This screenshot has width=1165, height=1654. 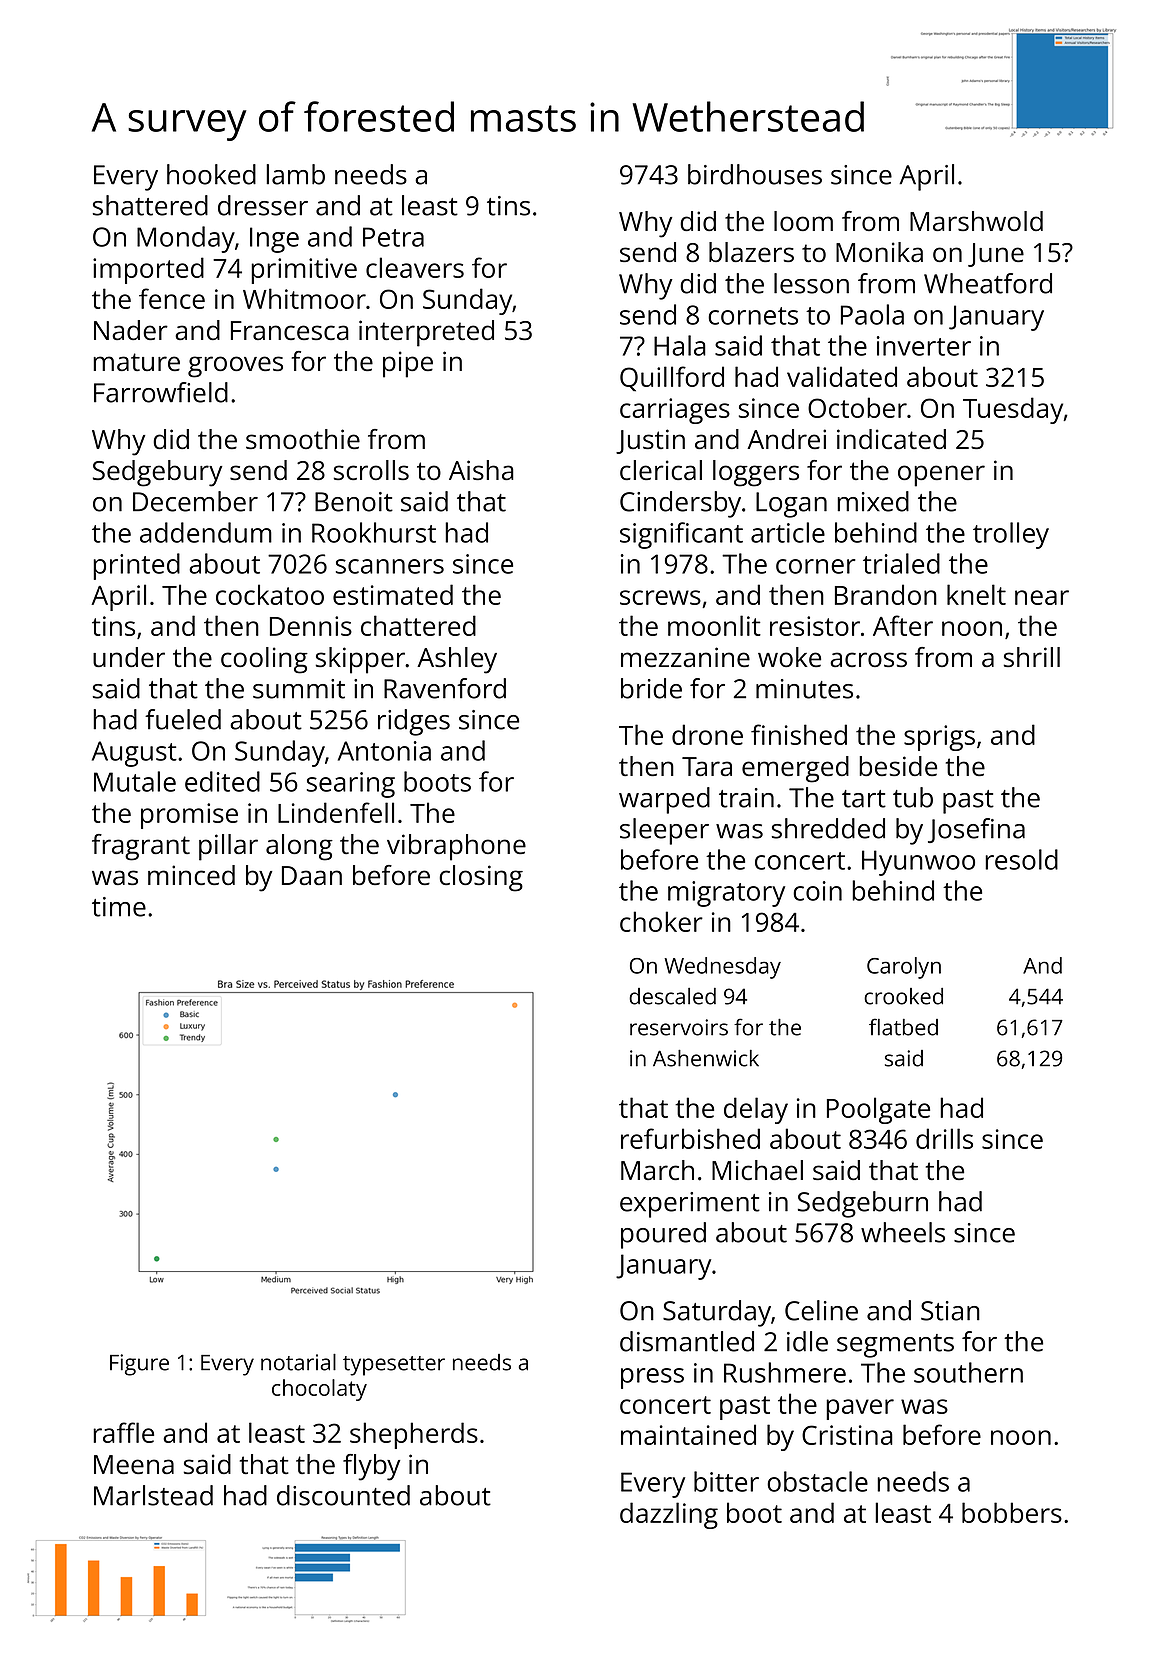 What do you see at coordinates (153, 1495) in the screenshot?
I see `Marlstead` at bounding box center [153, 1495].
